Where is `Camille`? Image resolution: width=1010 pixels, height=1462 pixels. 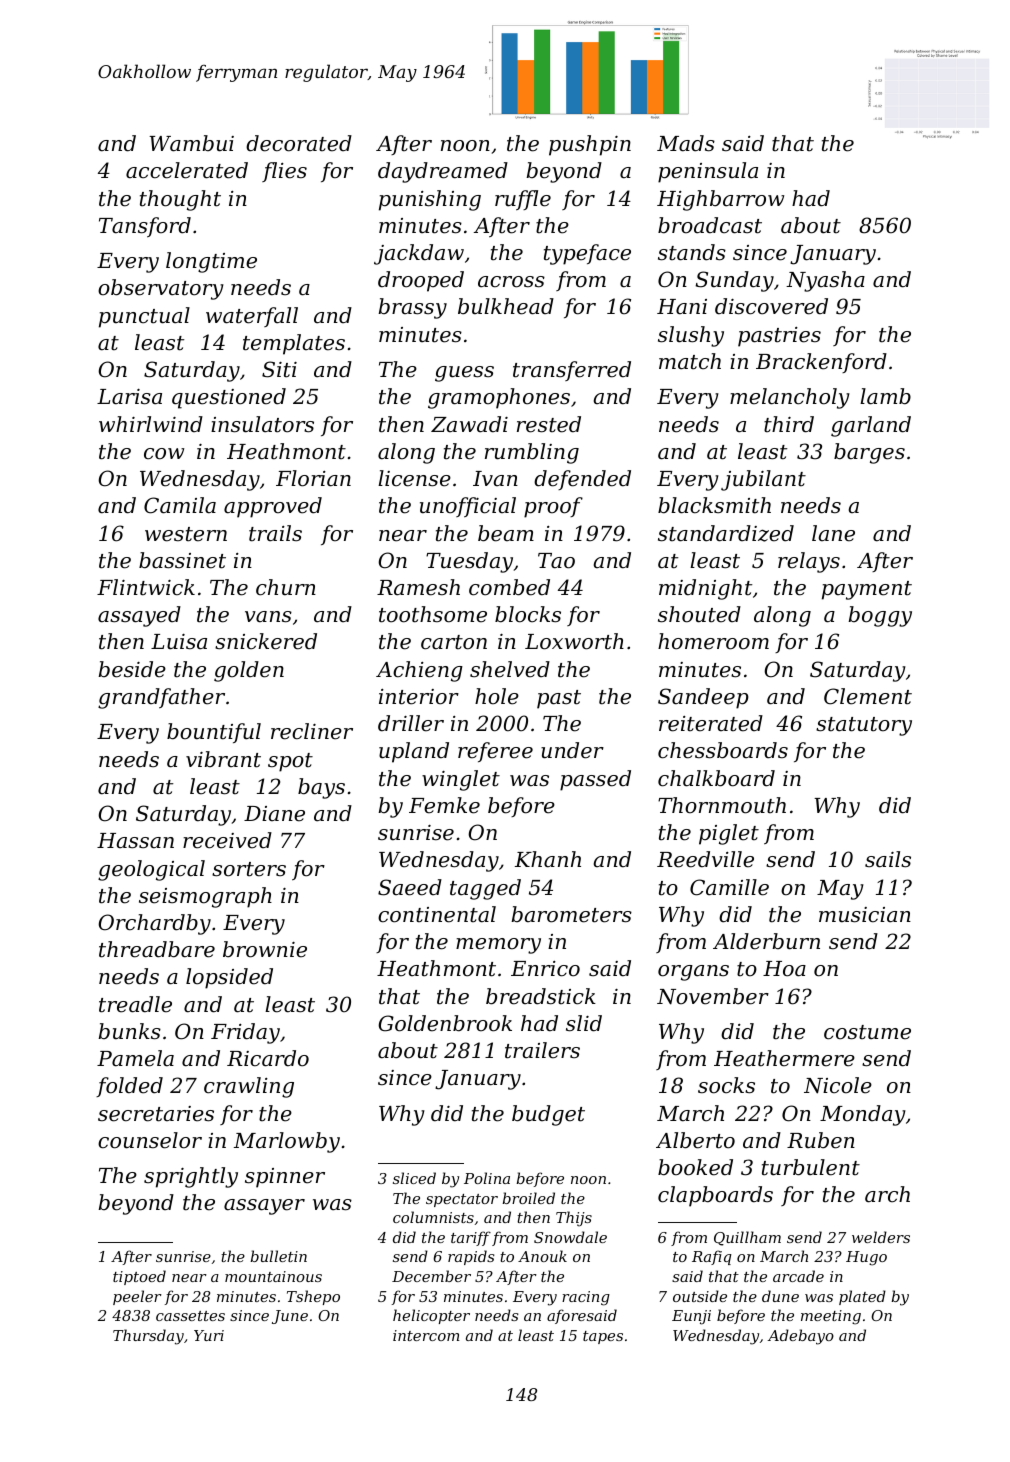
Camille is located at coordinates (729, 887).
